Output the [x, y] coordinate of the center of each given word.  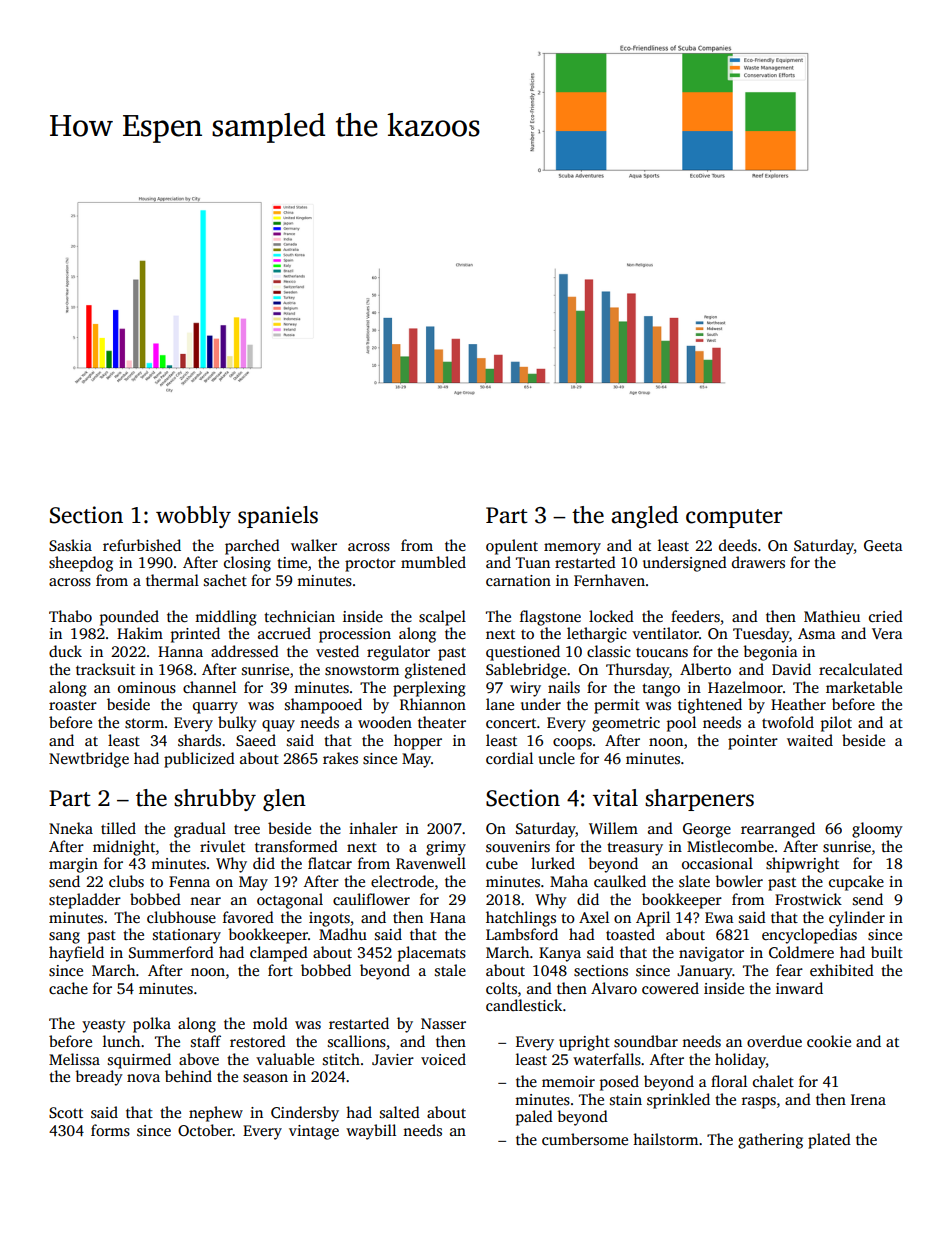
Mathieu [832, 616]
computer [734, 518]
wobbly [193, 517]
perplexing [429, 689]
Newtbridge [89, 760]
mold [270, 1023]
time [292, 562]
